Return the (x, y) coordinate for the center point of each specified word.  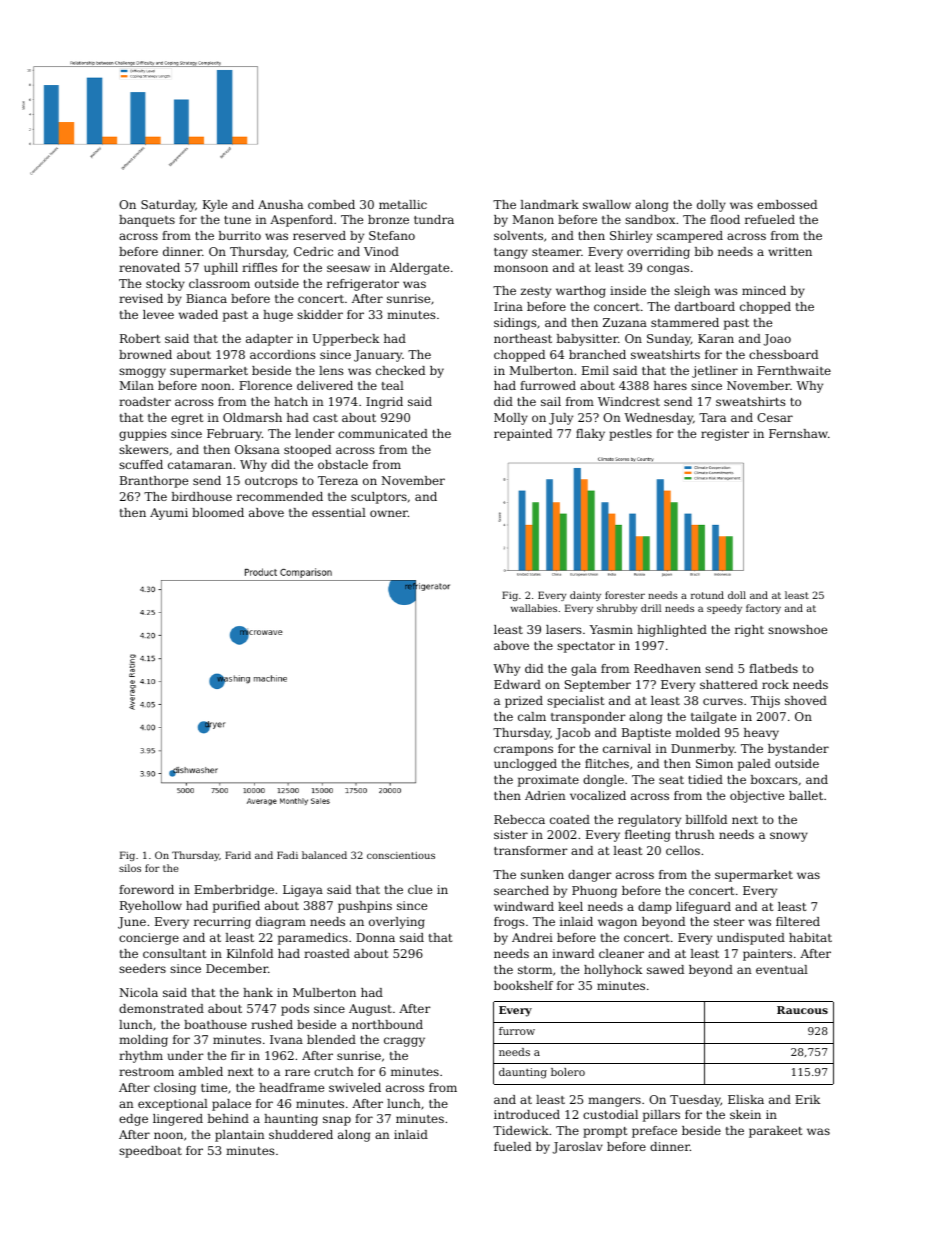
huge (278, 316)
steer (729, 922)
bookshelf (523, 985)
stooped (307, 451)
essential (339, 512)
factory (763, 609)
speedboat (150, 1152)
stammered (685, 322)
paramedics (313, 939)
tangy (511, 253)
